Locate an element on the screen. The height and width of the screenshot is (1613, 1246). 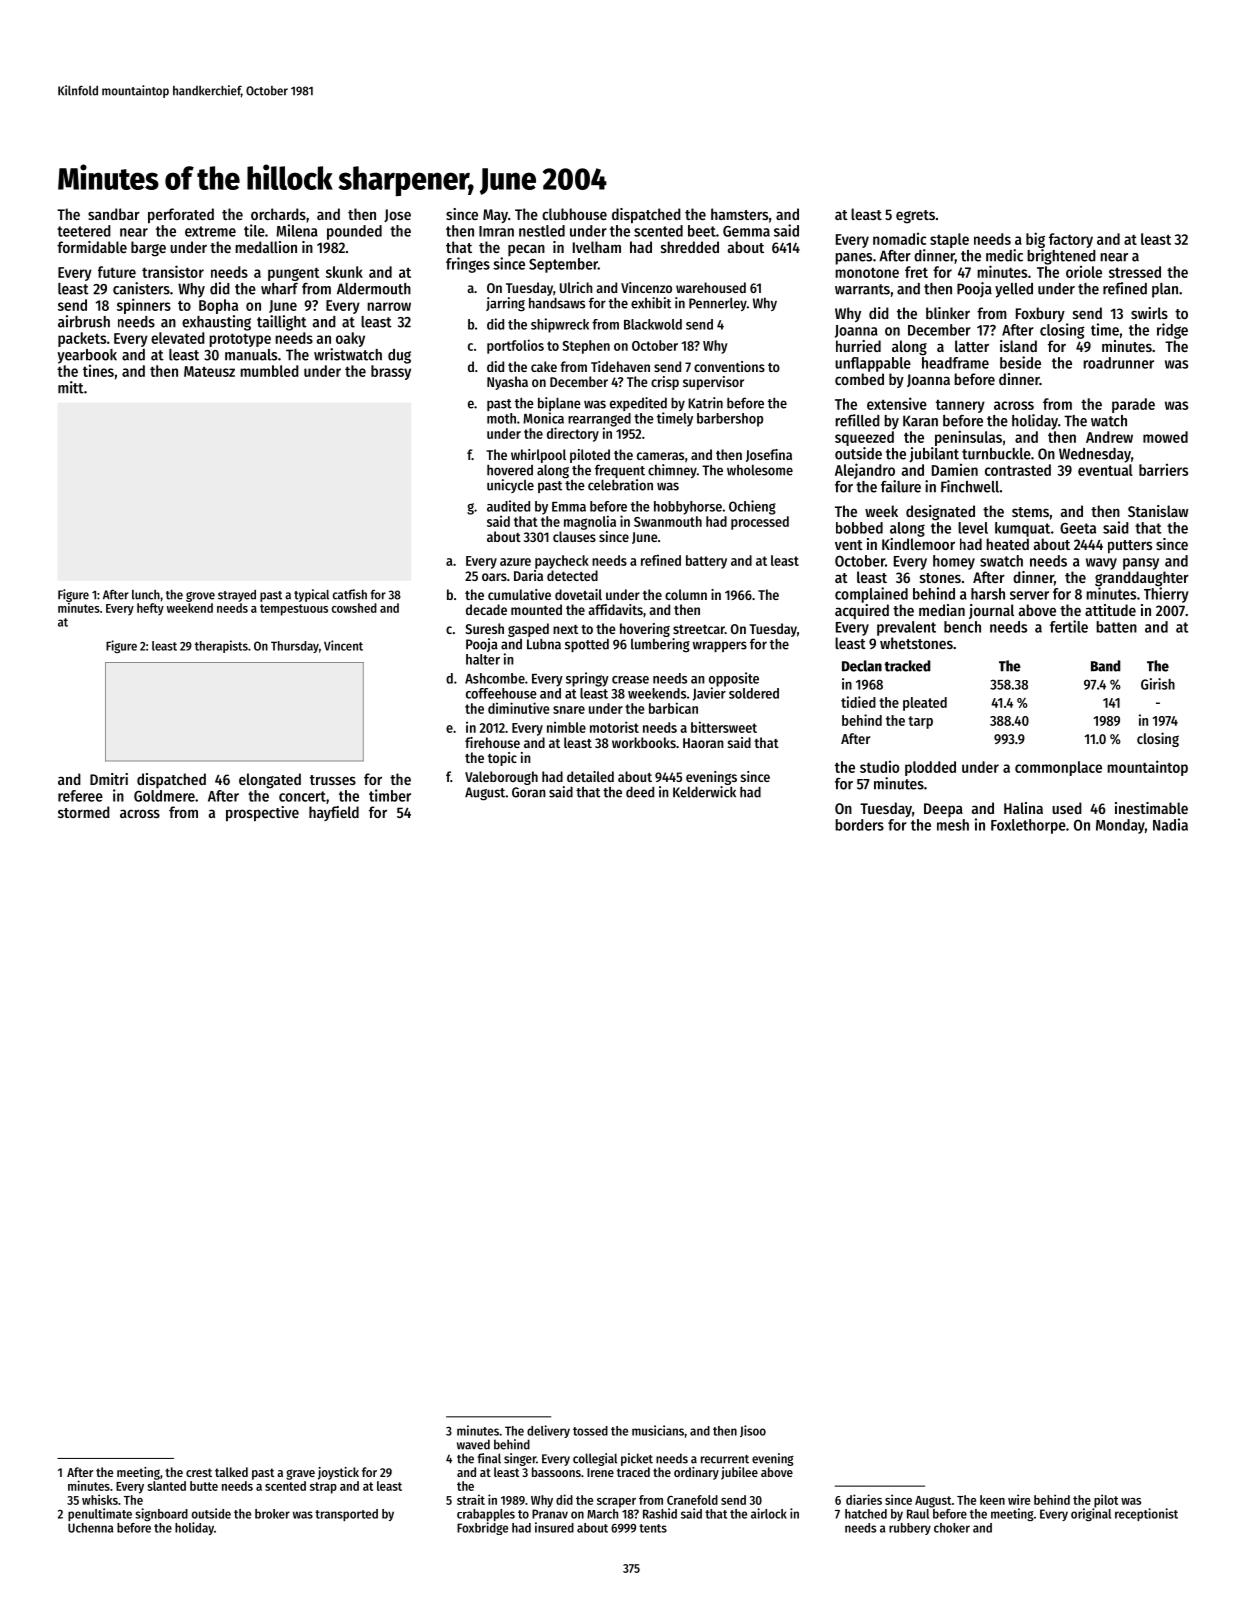
factory is located at coordinates (1071, 240).
